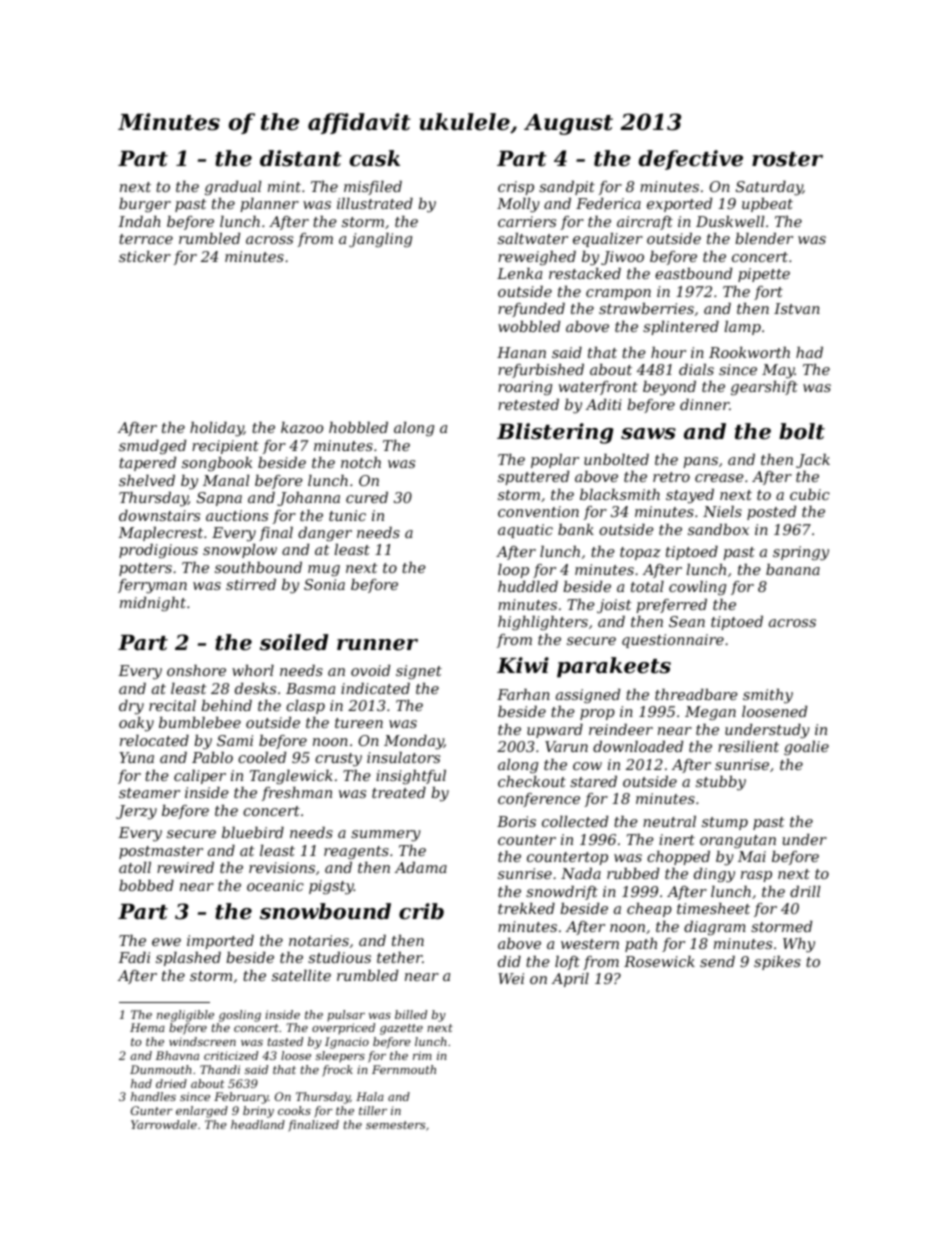 This image has height=1233, width=952. I want to click on crisp, so click(516, 188).
